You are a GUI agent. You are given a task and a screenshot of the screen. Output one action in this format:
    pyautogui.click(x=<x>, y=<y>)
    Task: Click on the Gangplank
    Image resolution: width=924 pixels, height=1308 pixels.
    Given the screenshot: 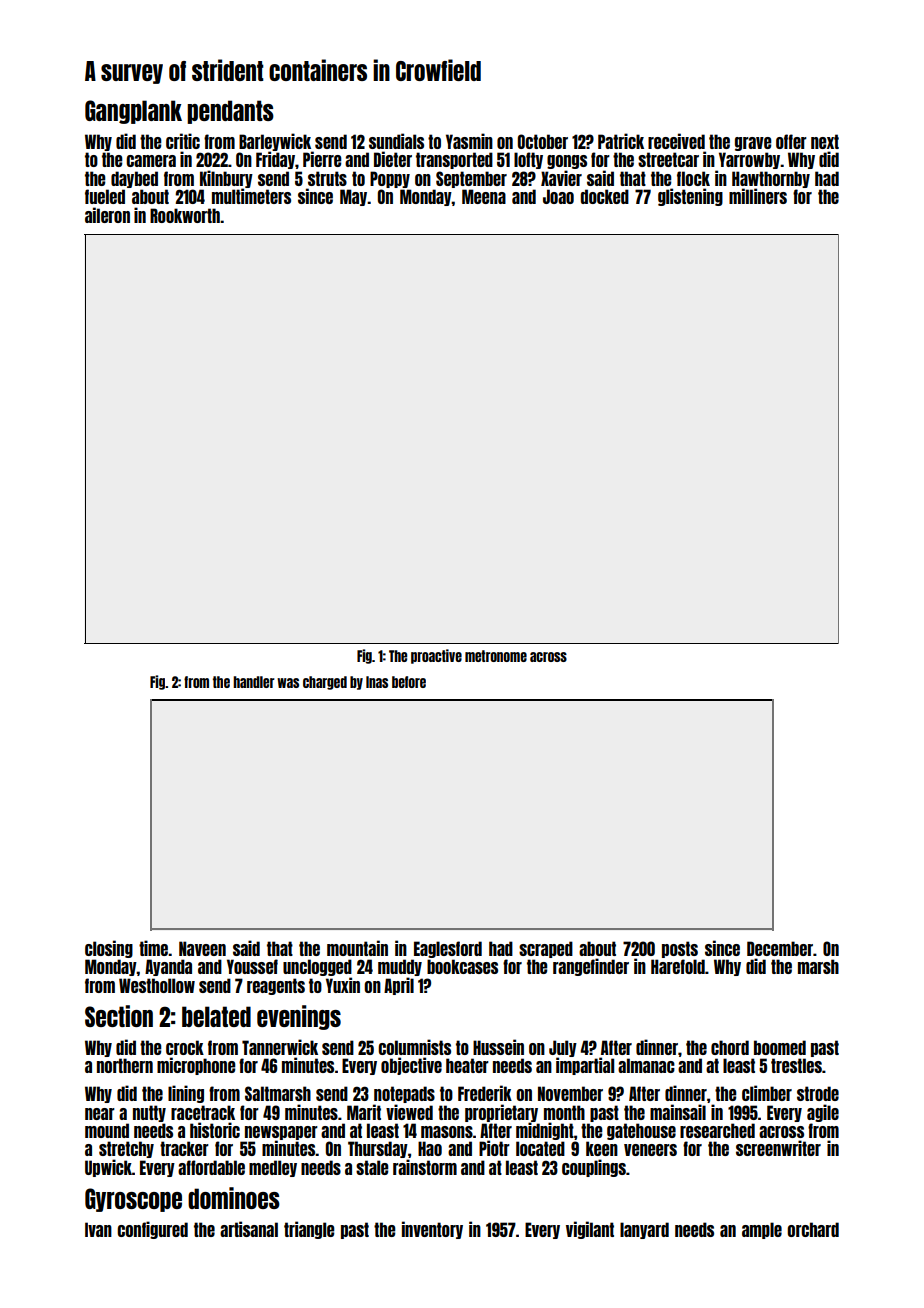 What is the action you would take?
    pyautogui.click(x=133, y=112)
